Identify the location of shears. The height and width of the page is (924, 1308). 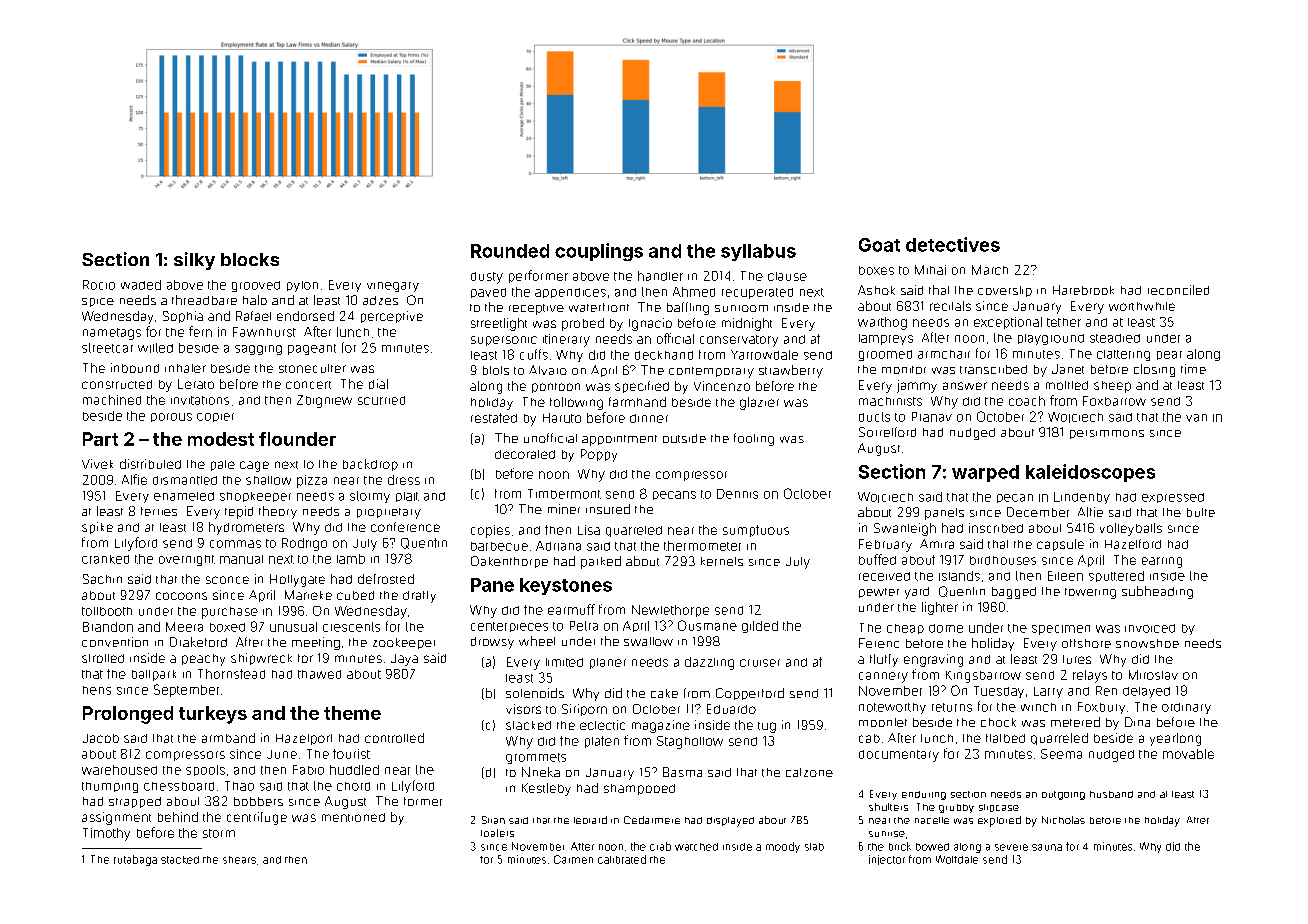
(239, 860).
